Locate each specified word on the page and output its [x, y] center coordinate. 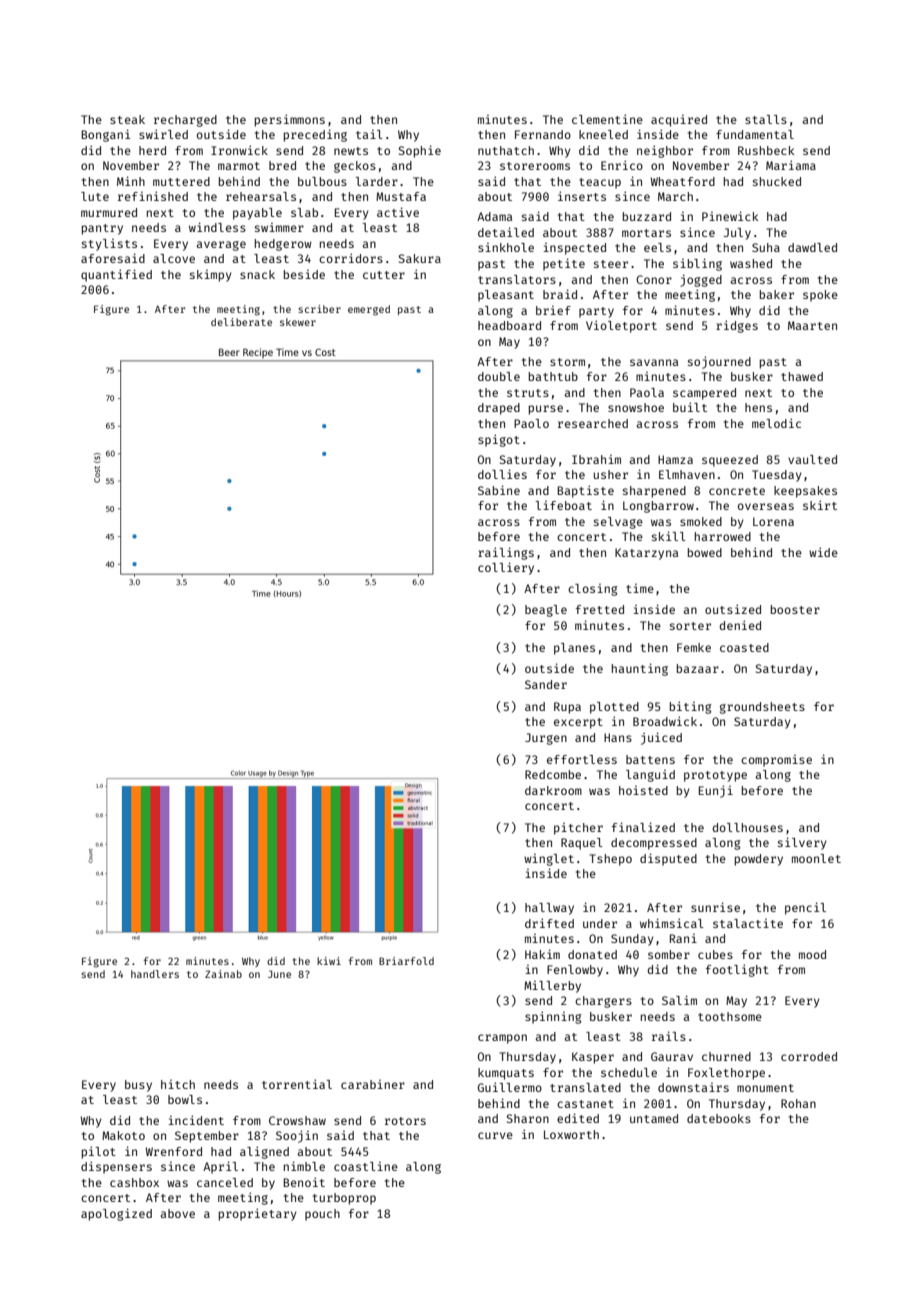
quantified [116, 275]
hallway [549, 909]
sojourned [719, 362]
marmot [239, 166]
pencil [805, 908]
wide [823, 552]
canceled [225, 1182]
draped [499, 409]
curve [495, 1135]
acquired [679, 121]
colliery [506, 568]
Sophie [420, 151]
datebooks [719, 1118]
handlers [155, 974]
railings [506, 553]
